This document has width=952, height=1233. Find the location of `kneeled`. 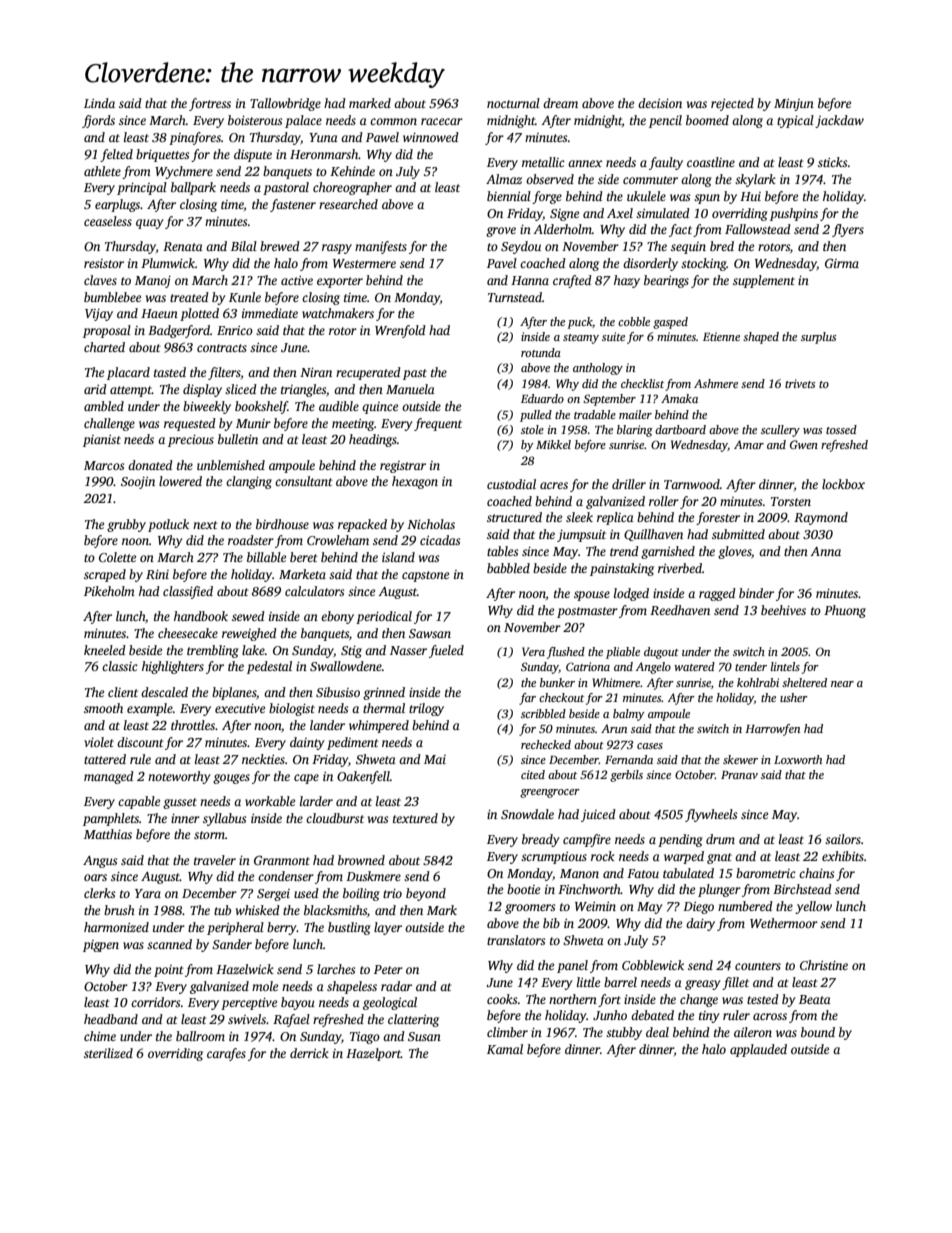

kneeled is located at coordinates (105, 650).
